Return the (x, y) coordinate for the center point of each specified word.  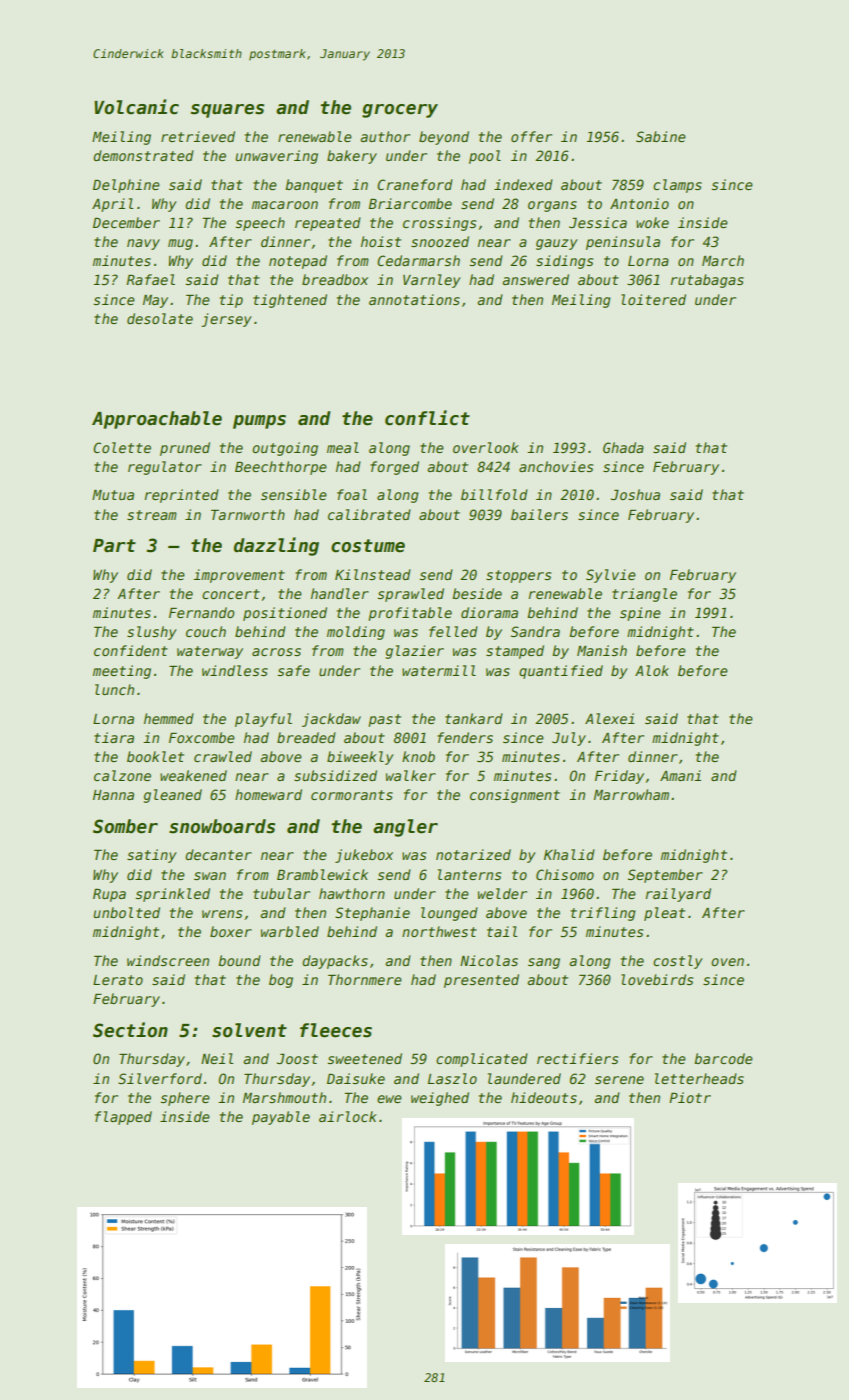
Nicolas (489, 960)
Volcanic (136, 107)
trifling (603, 914)
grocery (400, 111)
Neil (217, 1058)
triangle (644, 595)
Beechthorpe (281, 468)
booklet (155, 756)
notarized (473, 854)
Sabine (661, 136)
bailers (539, 514)
